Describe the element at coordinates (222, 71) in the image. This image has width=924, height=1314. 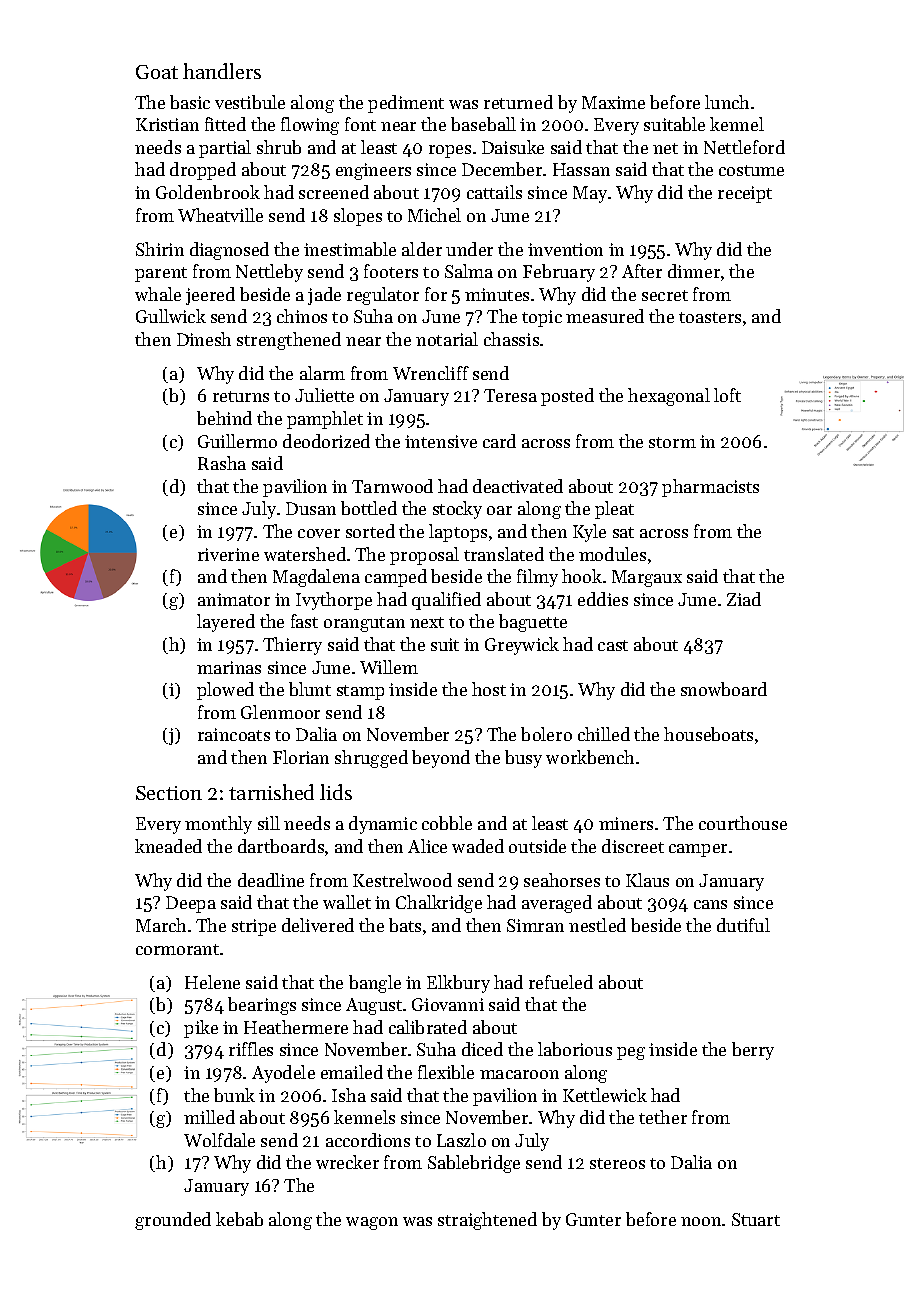
I see `handlers` at that location.
